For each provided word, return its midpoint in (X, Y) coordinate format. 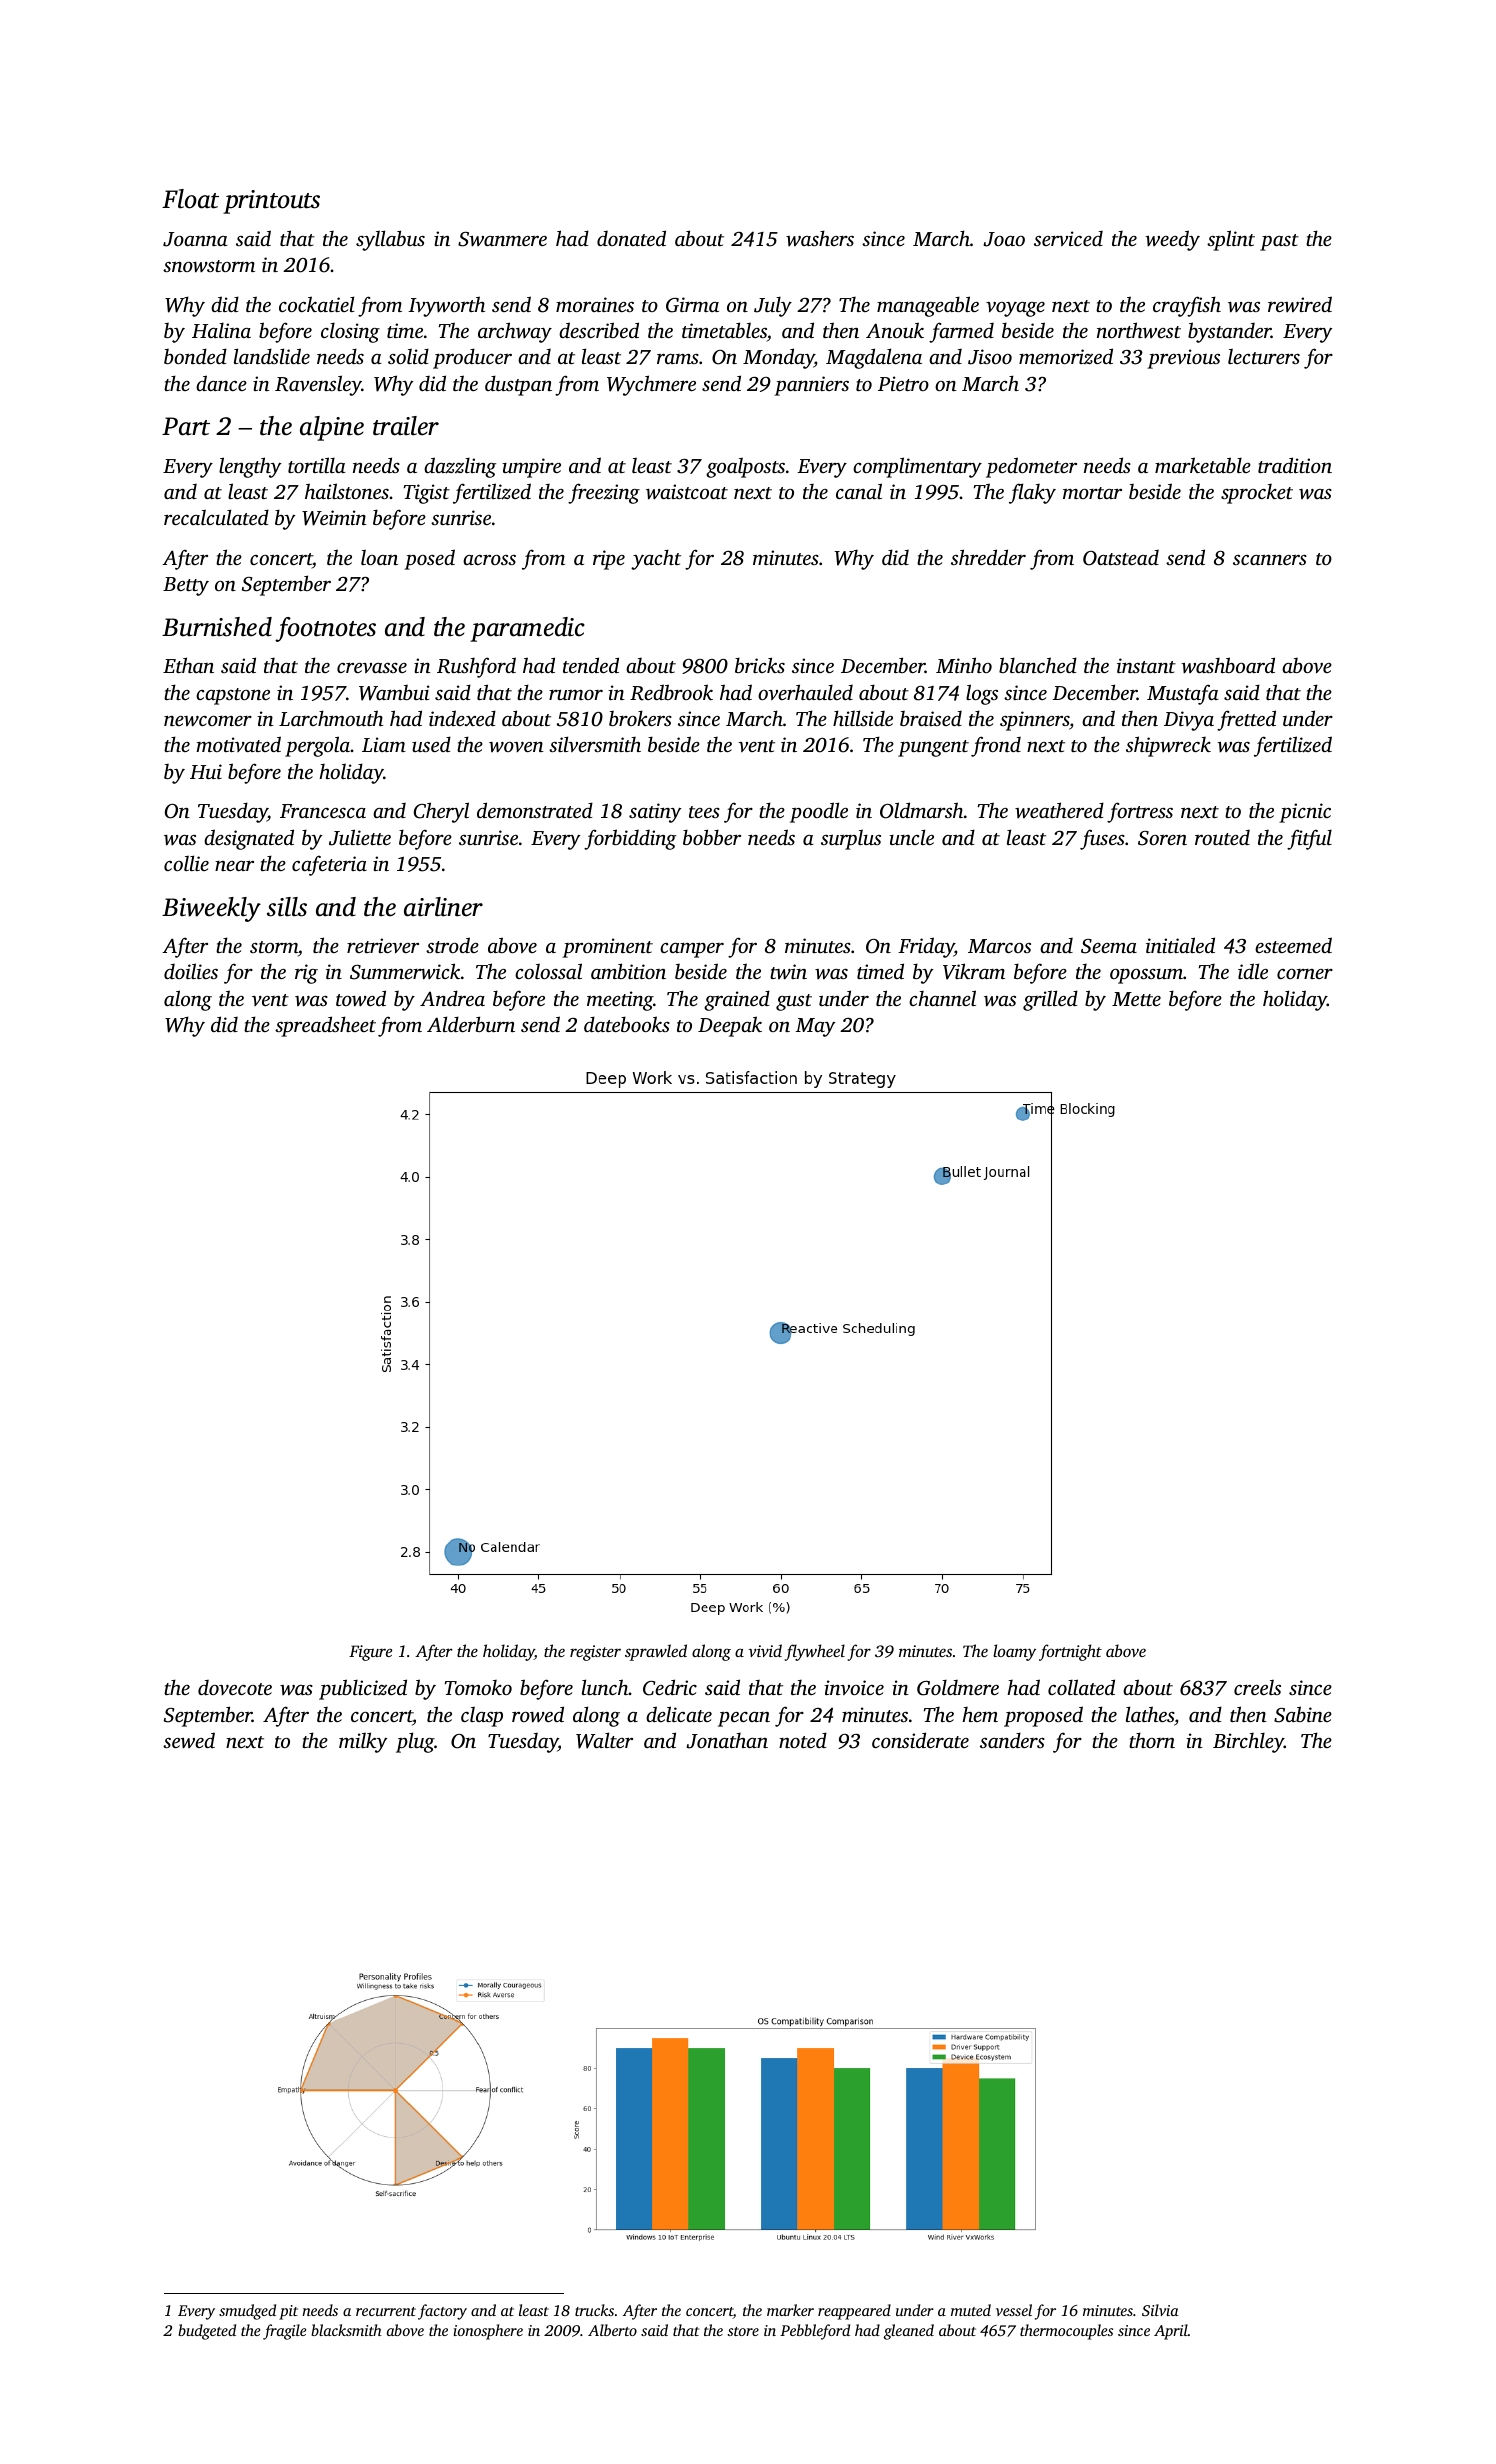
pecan (744, 1719)
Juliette (360, 837)
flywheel (815, 1652)
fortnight (1070, 1652)
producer (472, 358)
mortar (1092, 493)
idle (1253, 971)
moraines (595, 304)
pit (288, 2312)
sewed (189, 1740)
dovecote (235, 1687)
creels (1257, 1687)
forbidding (630, 839)
